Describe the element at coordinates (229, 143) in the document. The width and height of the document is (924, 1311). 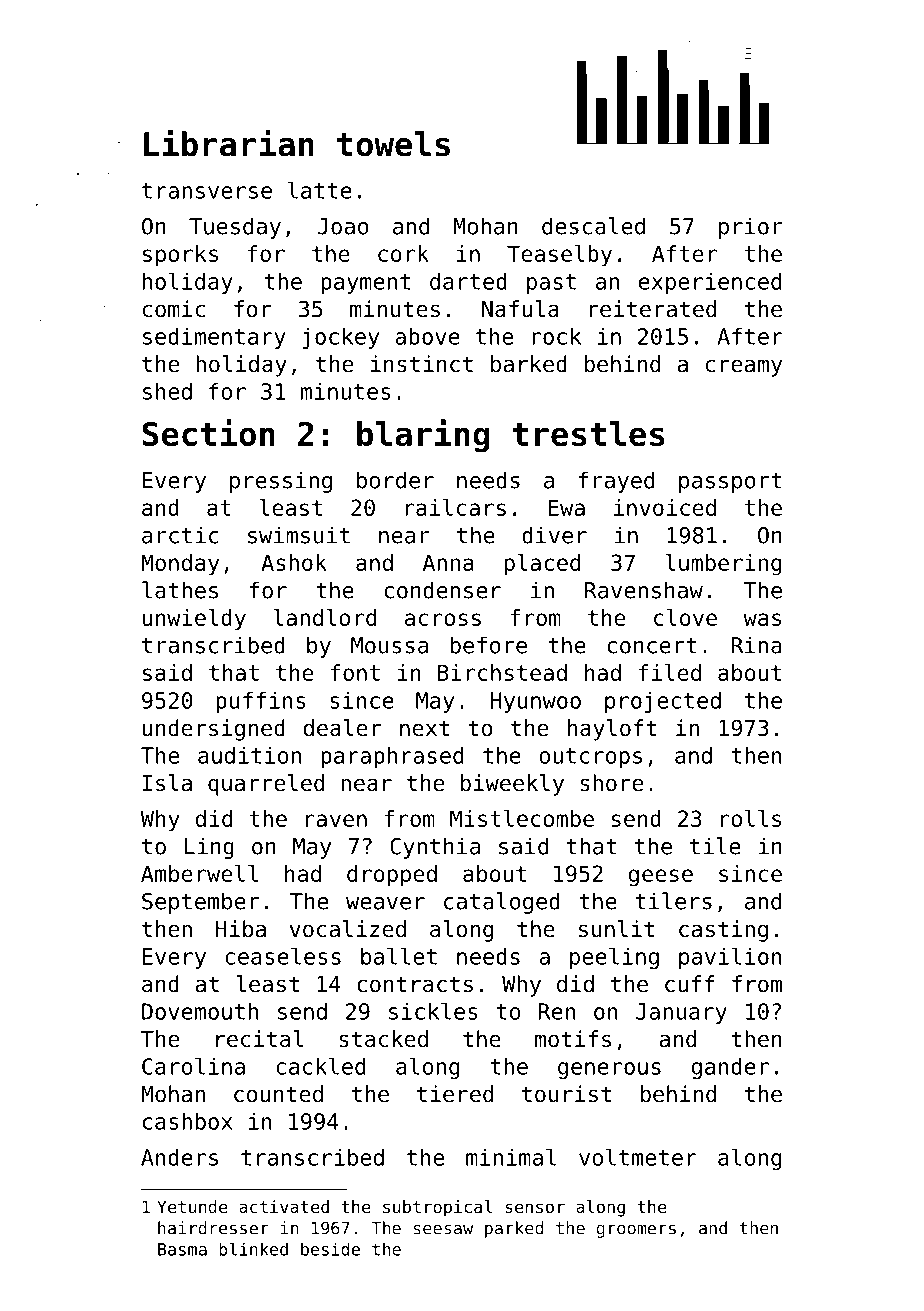
I see `Librarian` at that location.
